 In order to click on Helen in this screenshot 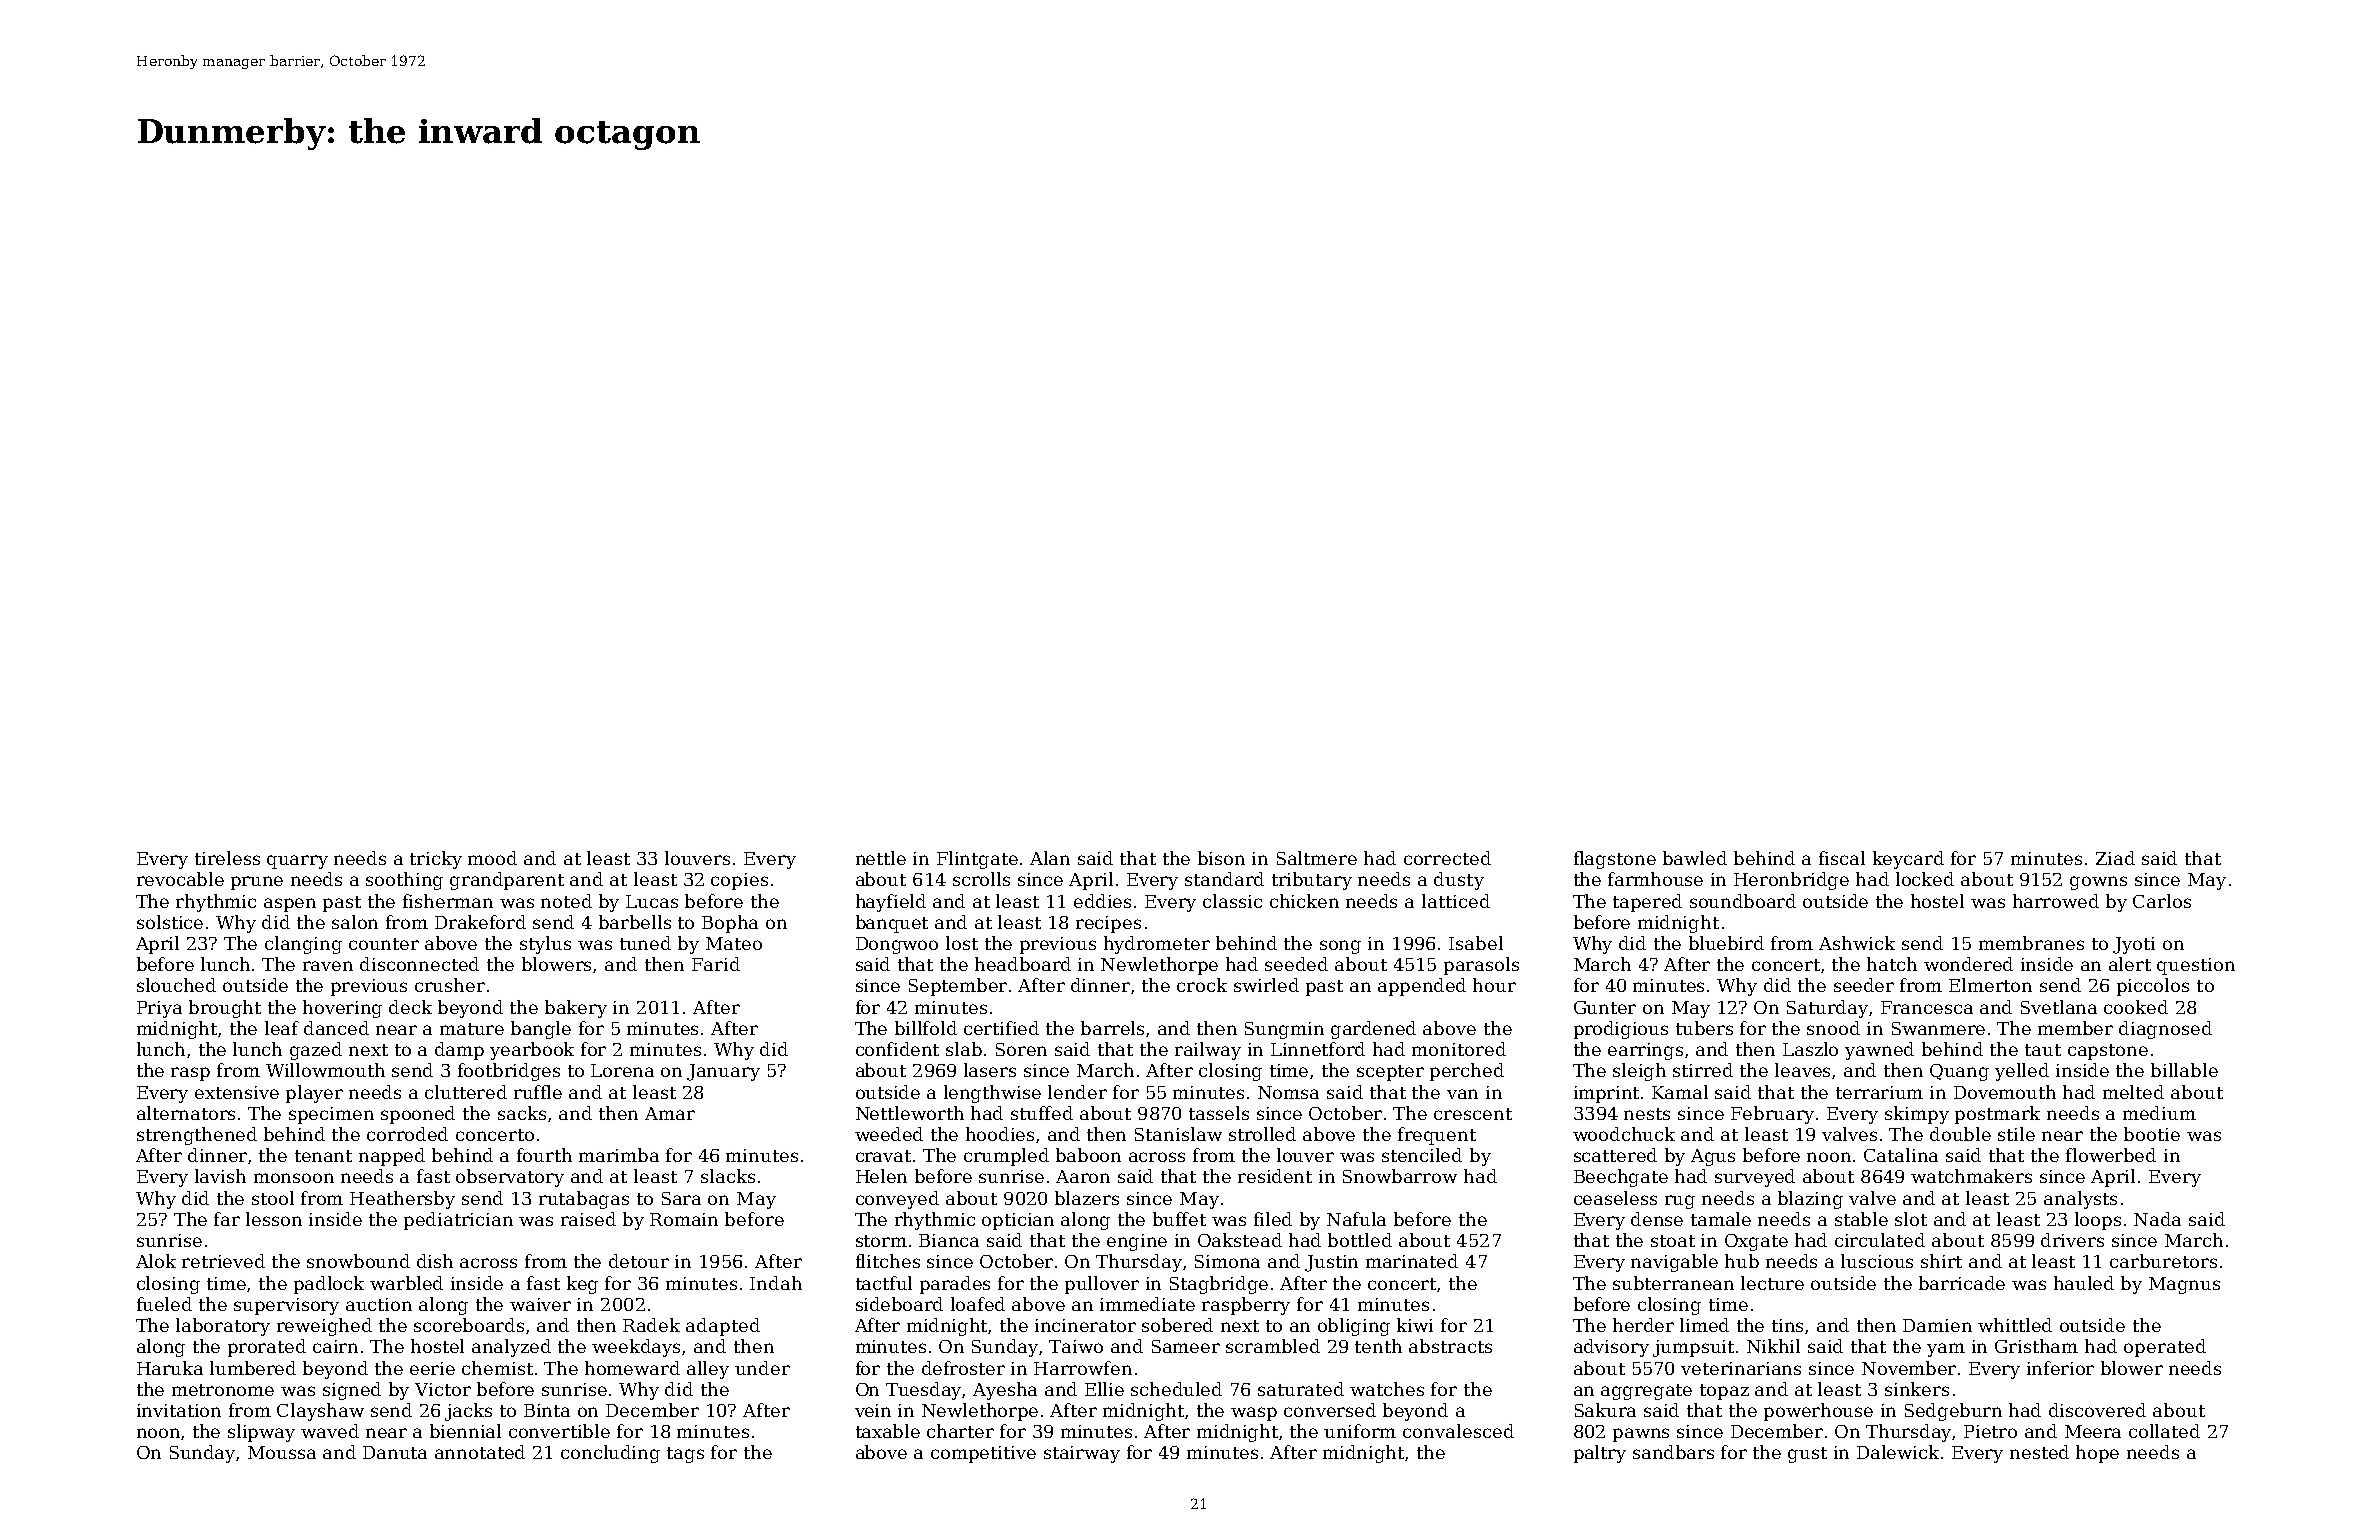, I will do `click(881, 1176)`.
